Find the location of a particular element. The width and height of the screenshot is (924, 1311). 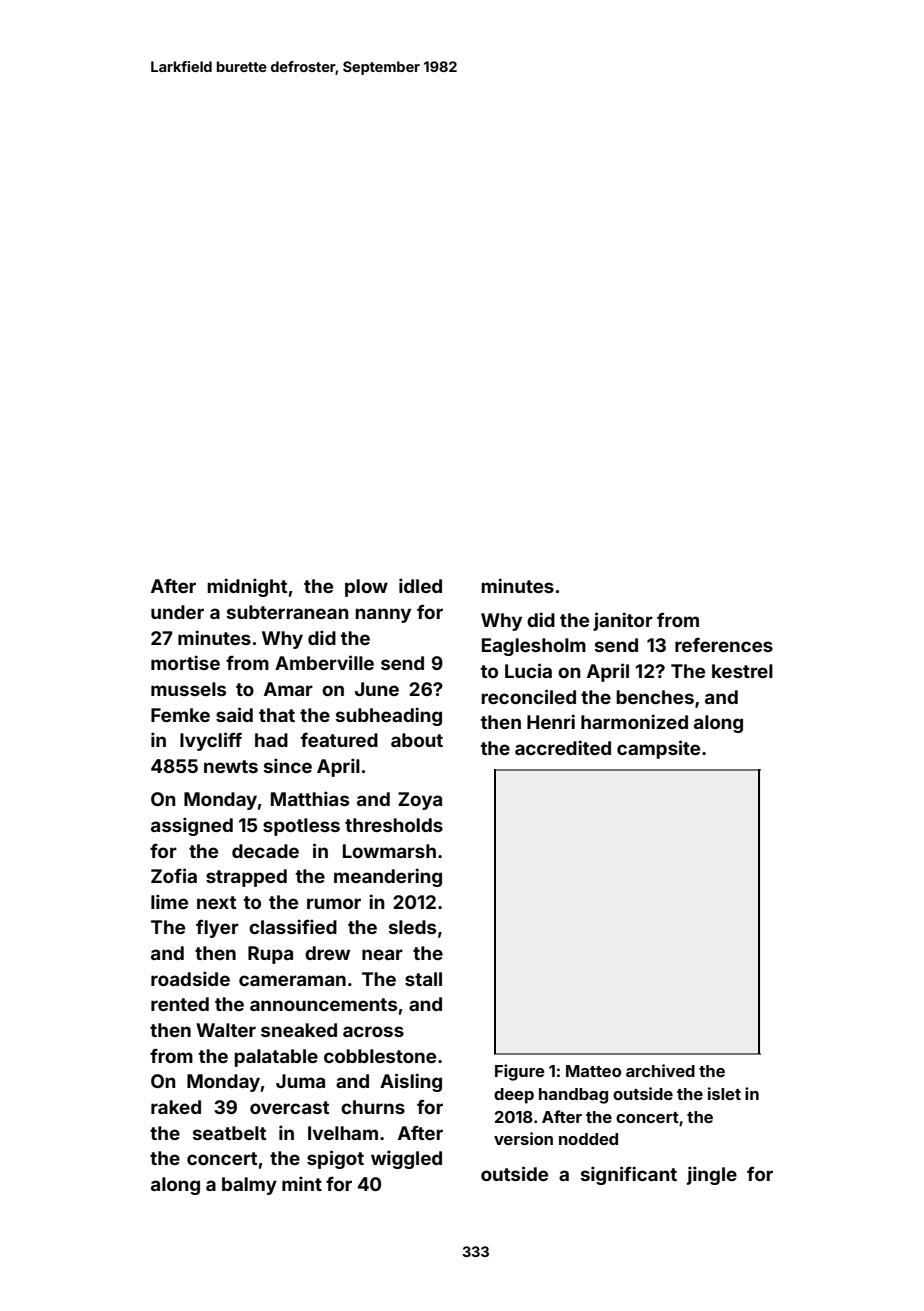

mint is located at coordinates (302, 1183).
